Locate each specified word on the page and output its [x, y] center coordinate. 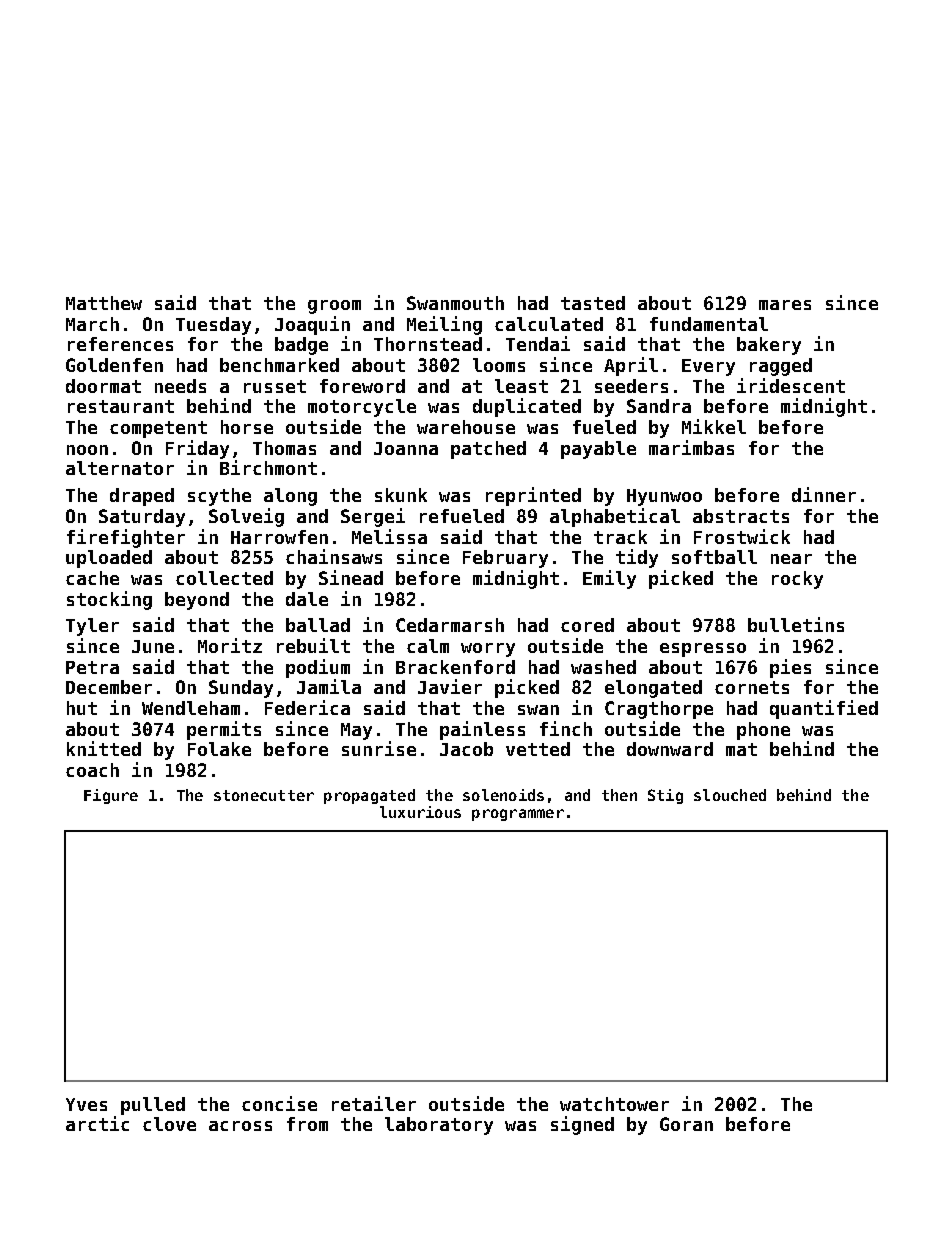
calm [428, 646]
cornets [752, 687]
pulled [153, 1106]
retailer [374, 1103]
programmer [518, 815]
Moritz [230, 645]
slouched [730, 795]
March [92, 324]
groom [334, 307]
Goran [686, 1124]
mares [785, 305]
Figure [111, 796]
